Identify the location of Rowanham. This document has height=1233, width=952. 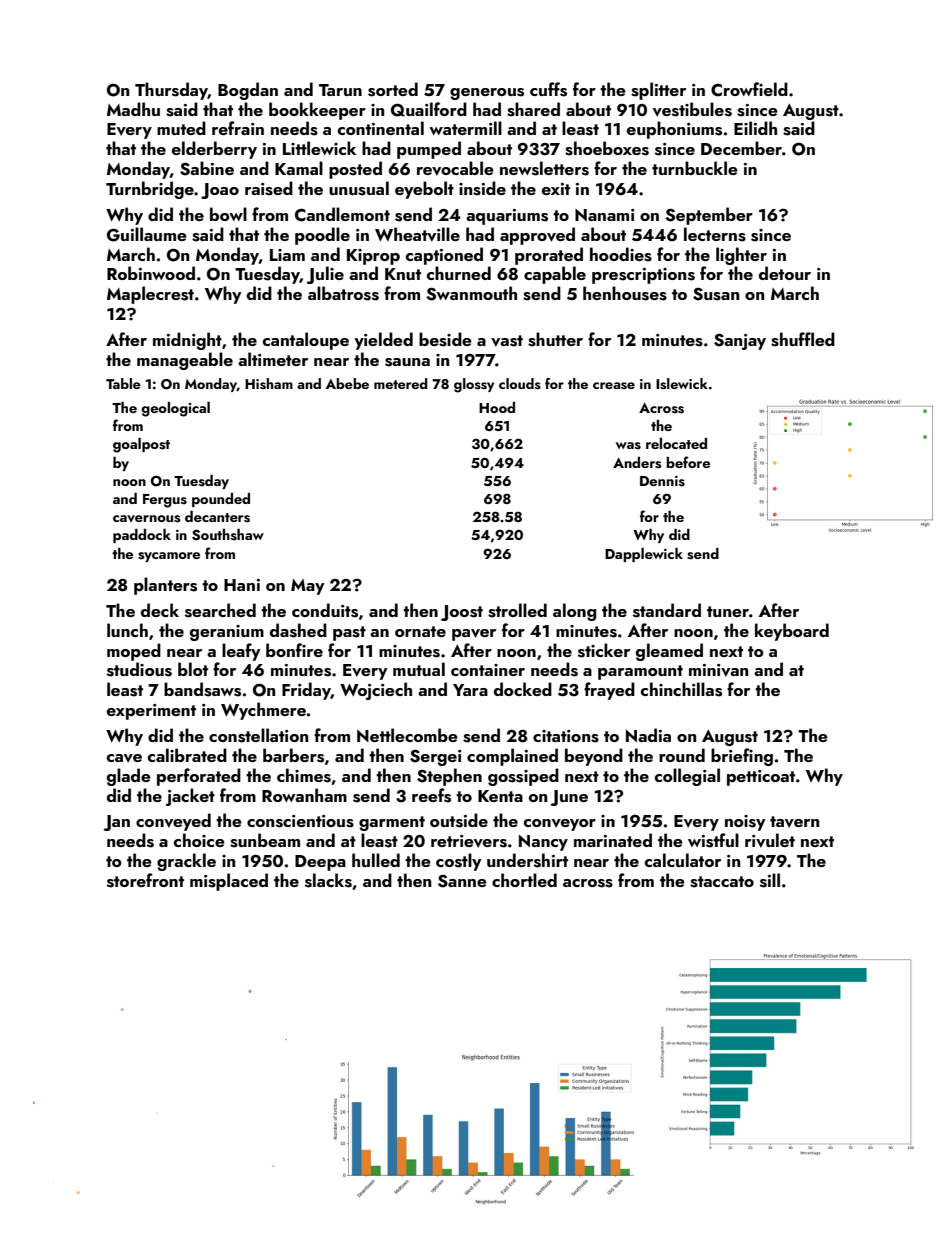
(304, 795).
